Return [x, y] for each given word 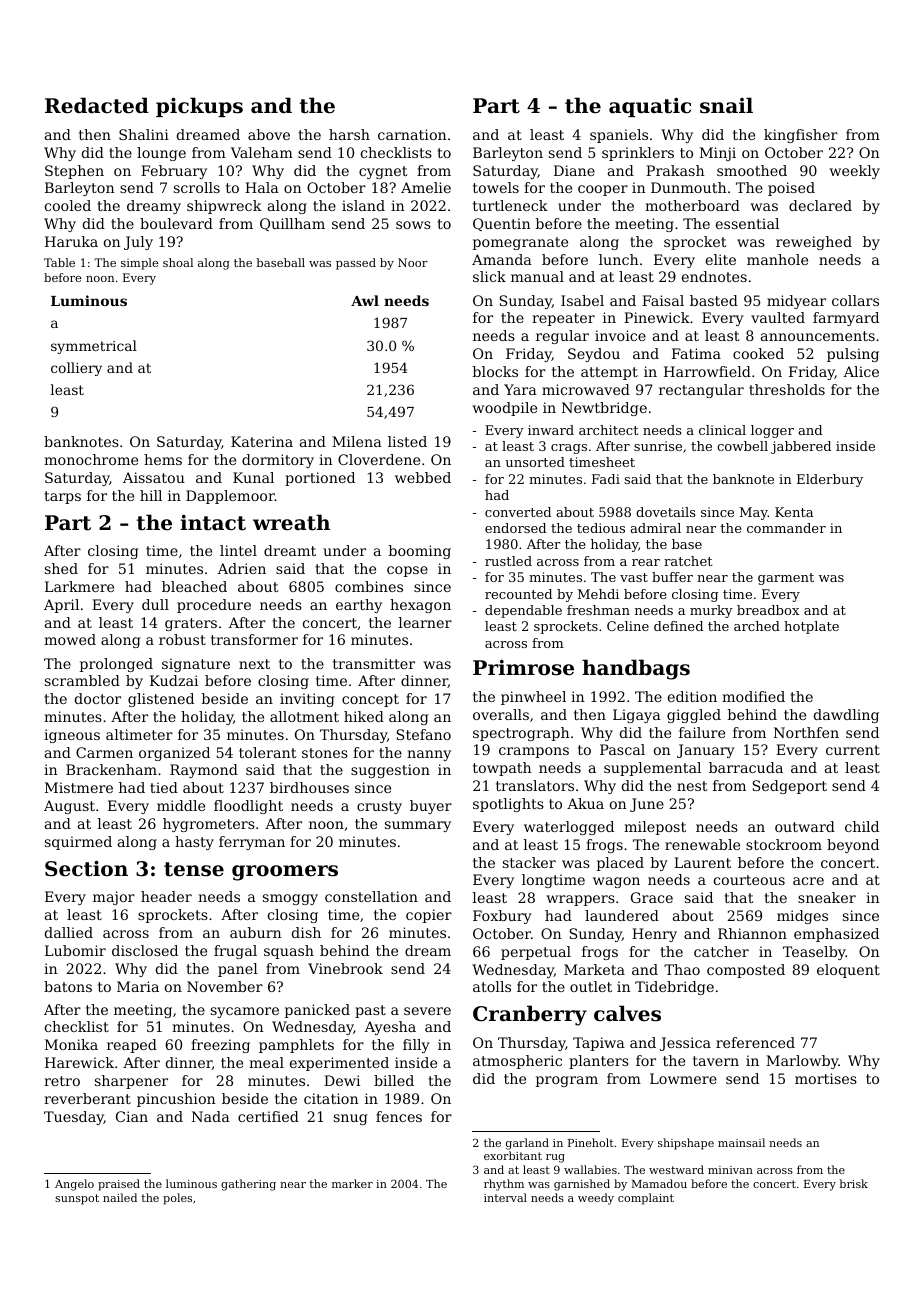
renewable [702, 844]
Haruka [71, 241]
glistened [161, 700]
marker [352, 1183]
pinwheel [533, 698]
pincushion [176, 1100]
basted [714, 300]
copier [429, 916]
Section [86, 869]
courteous [749, 880]
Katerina [262, 441]
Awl [365, 300]
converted [518, 512]
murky [711, 611]
